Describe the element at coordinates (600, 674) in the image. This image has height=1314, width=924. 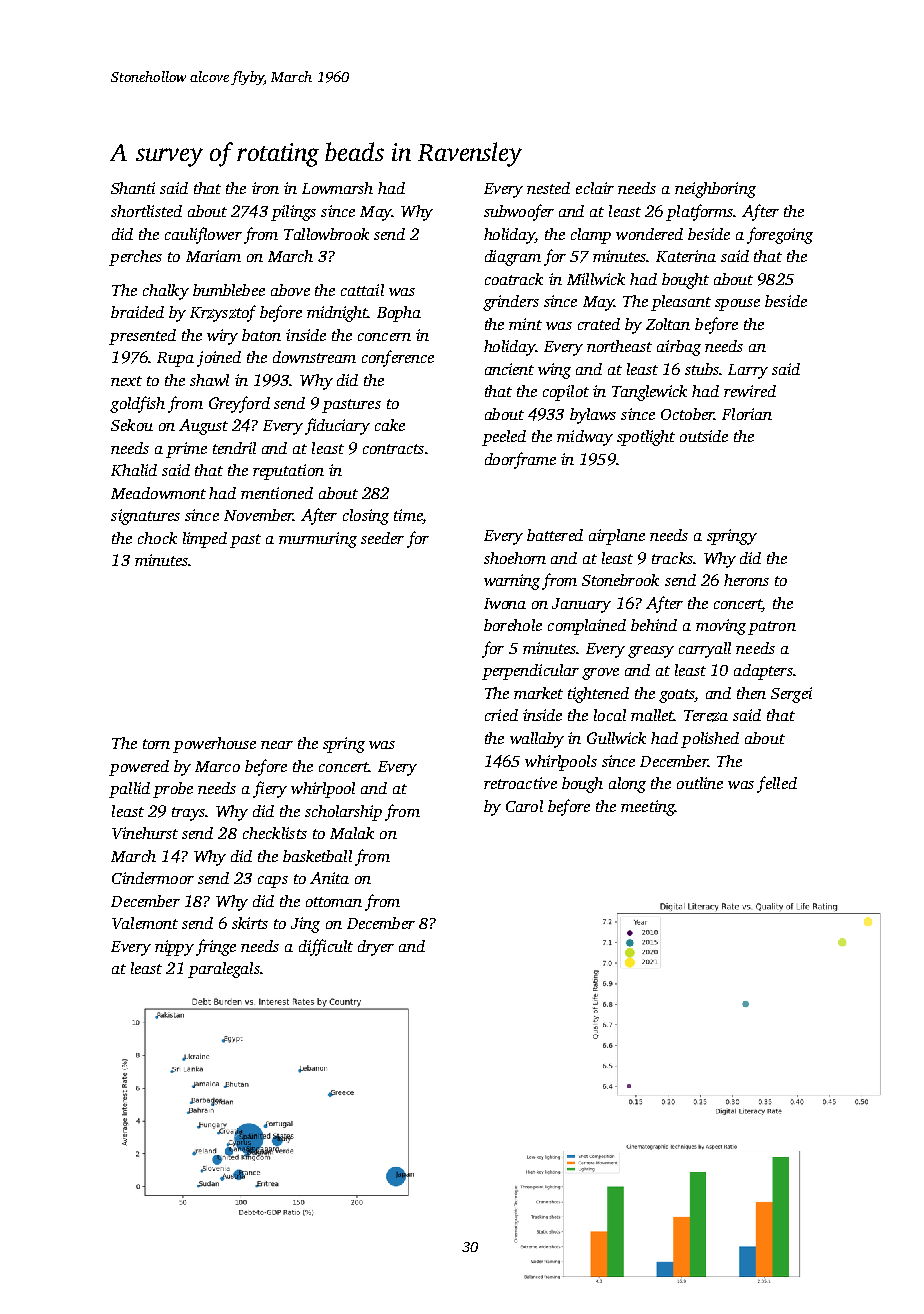
I see `grove` at that location.
